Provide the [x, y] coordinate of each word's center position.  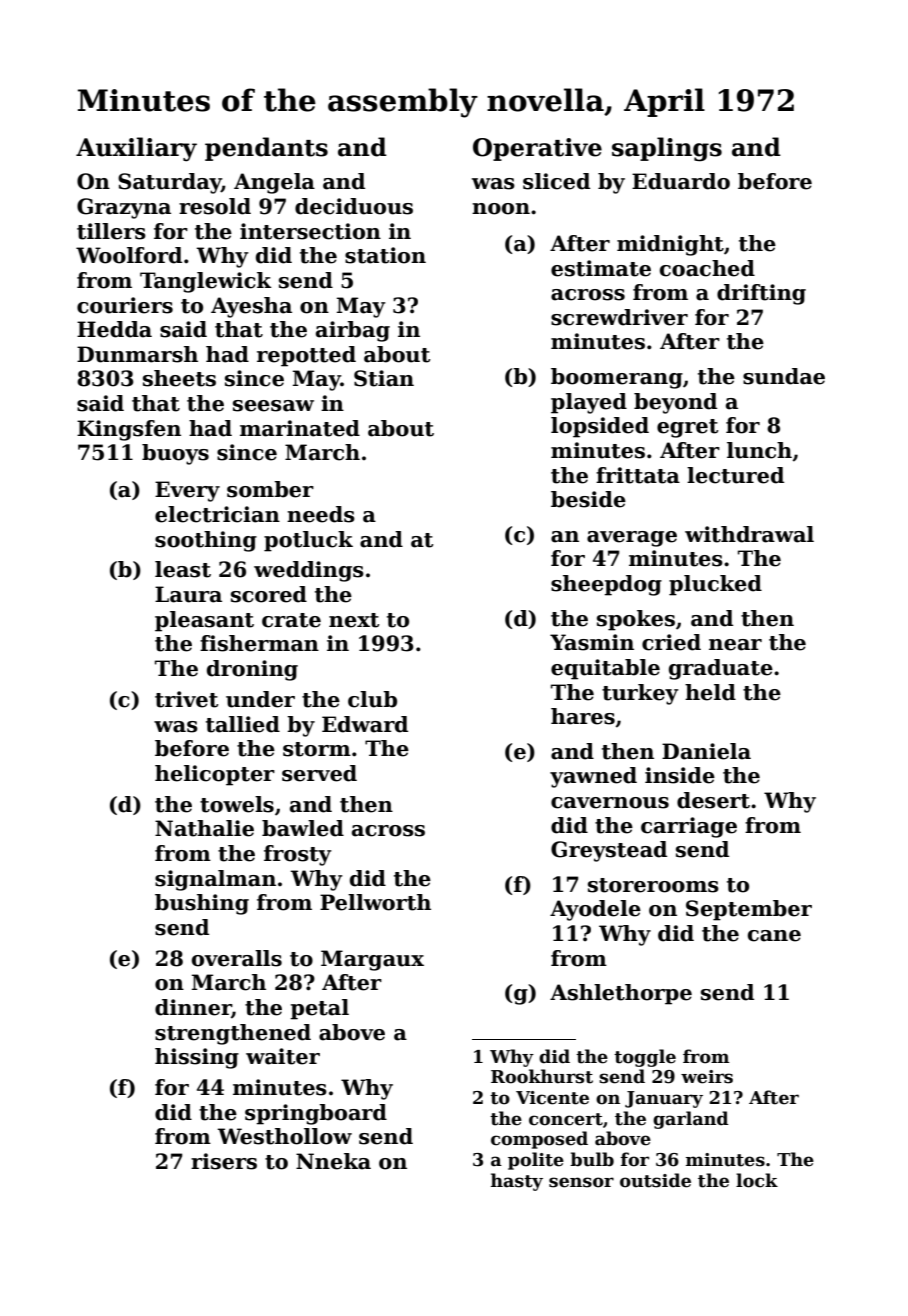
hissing [197, 1058]
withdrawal [749, 534]
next [354, 620]
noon [501, 209]
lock [757, 1180]
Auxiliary [136, 149]
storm [317, 749]
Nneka [333, 1161]
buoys [175, 454]
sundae [784, 376]
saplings [667, 149]
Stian [384, 378]
